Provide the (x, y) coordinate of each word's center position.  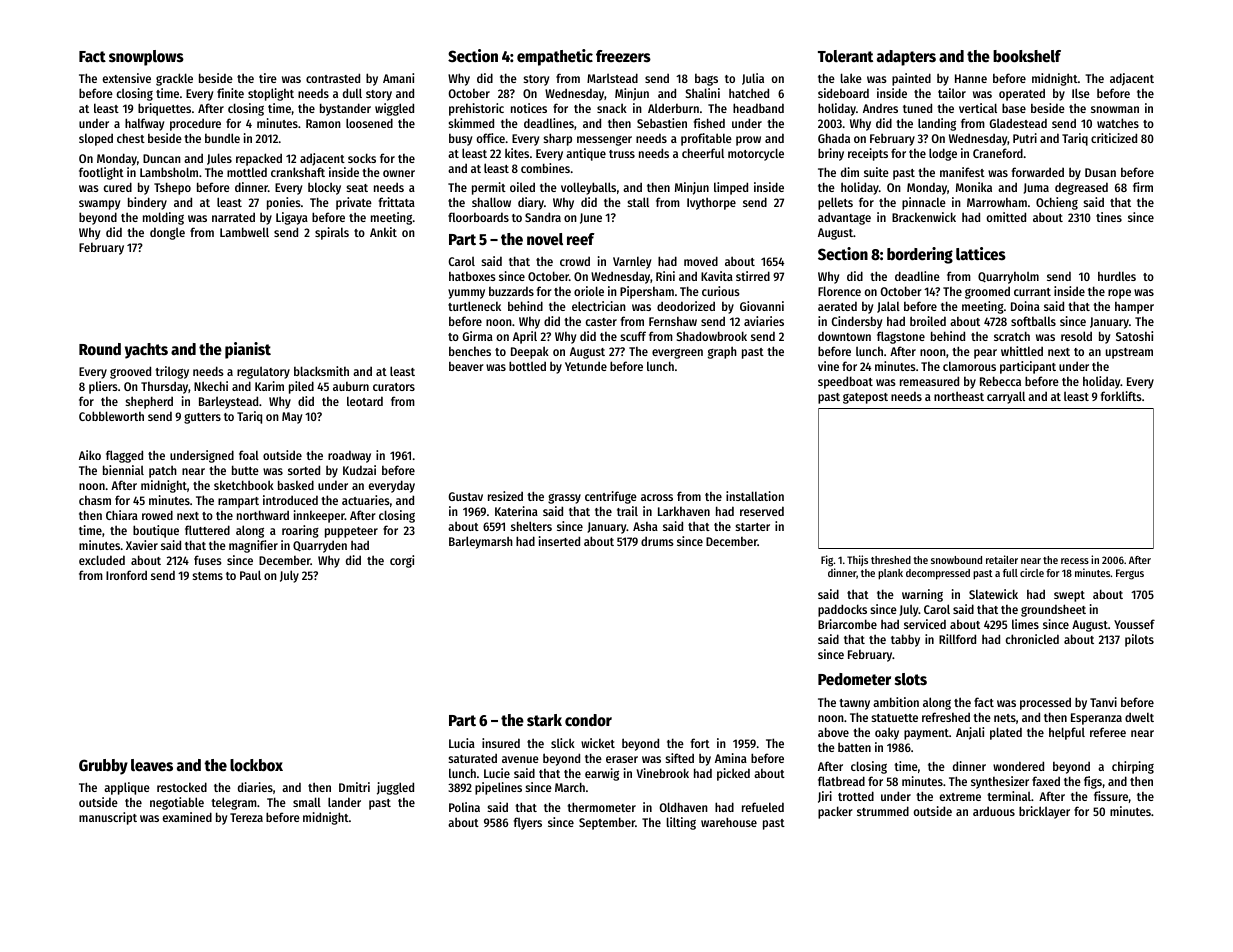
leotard (365, 401)
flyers (528, 823)
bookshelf (1027, 56)
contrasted (333, 78)
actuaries (366, 500)
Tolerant (845, 56)
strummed (883, 811)
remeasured (929, 381)
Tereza (246, 817)
